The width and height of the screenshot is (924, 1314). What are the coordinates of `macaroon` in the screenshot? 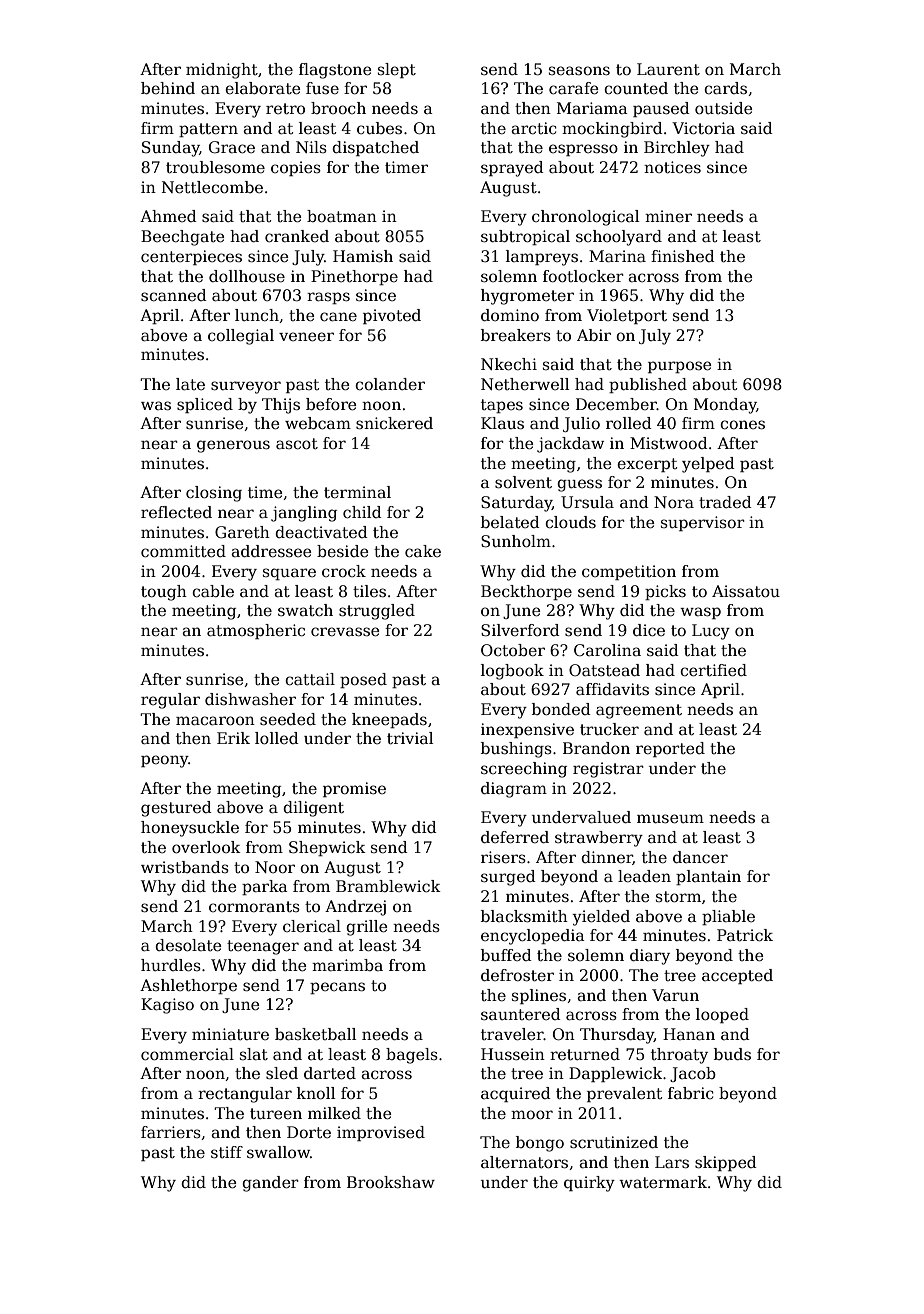 It's located at (215, 721).
